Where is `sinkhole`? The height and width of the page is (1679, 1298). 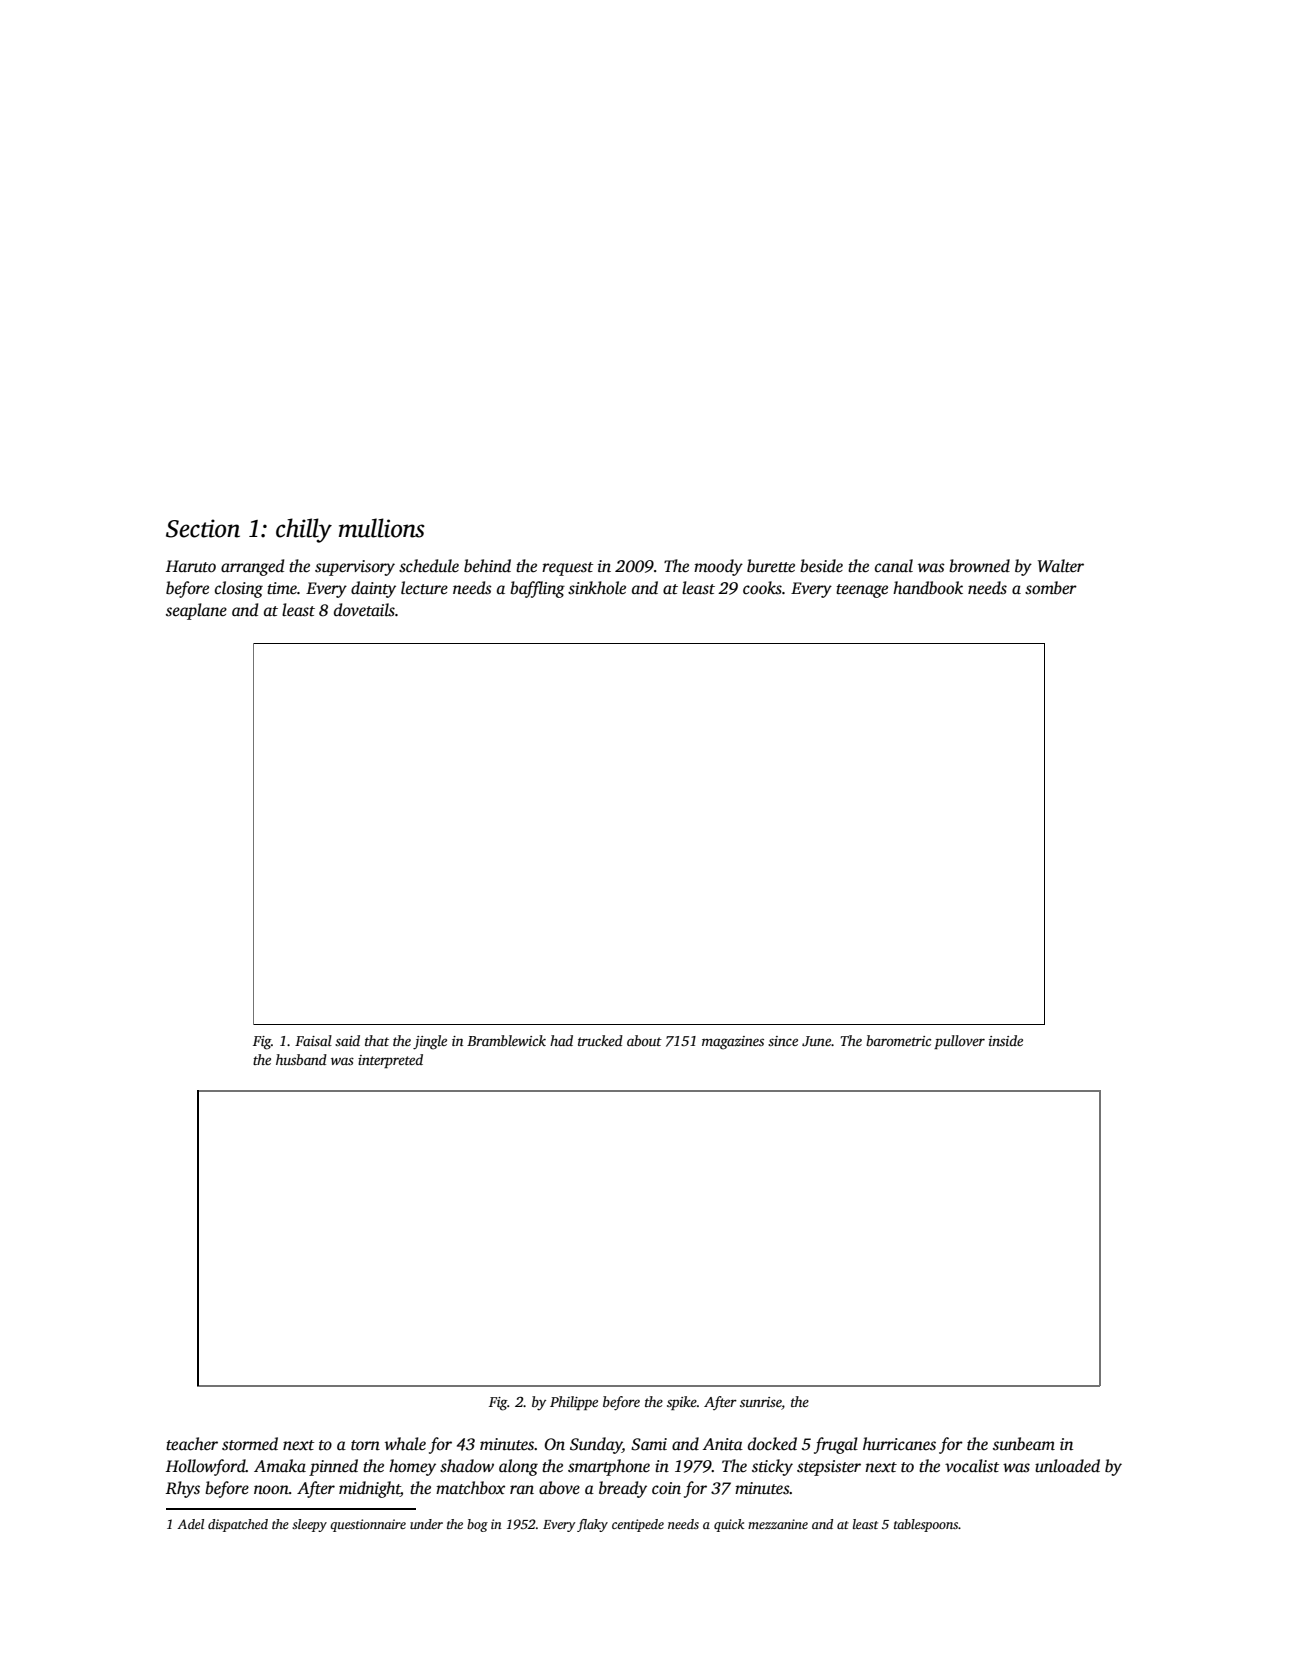
sinkhole is located at coordinates (597, 588).
